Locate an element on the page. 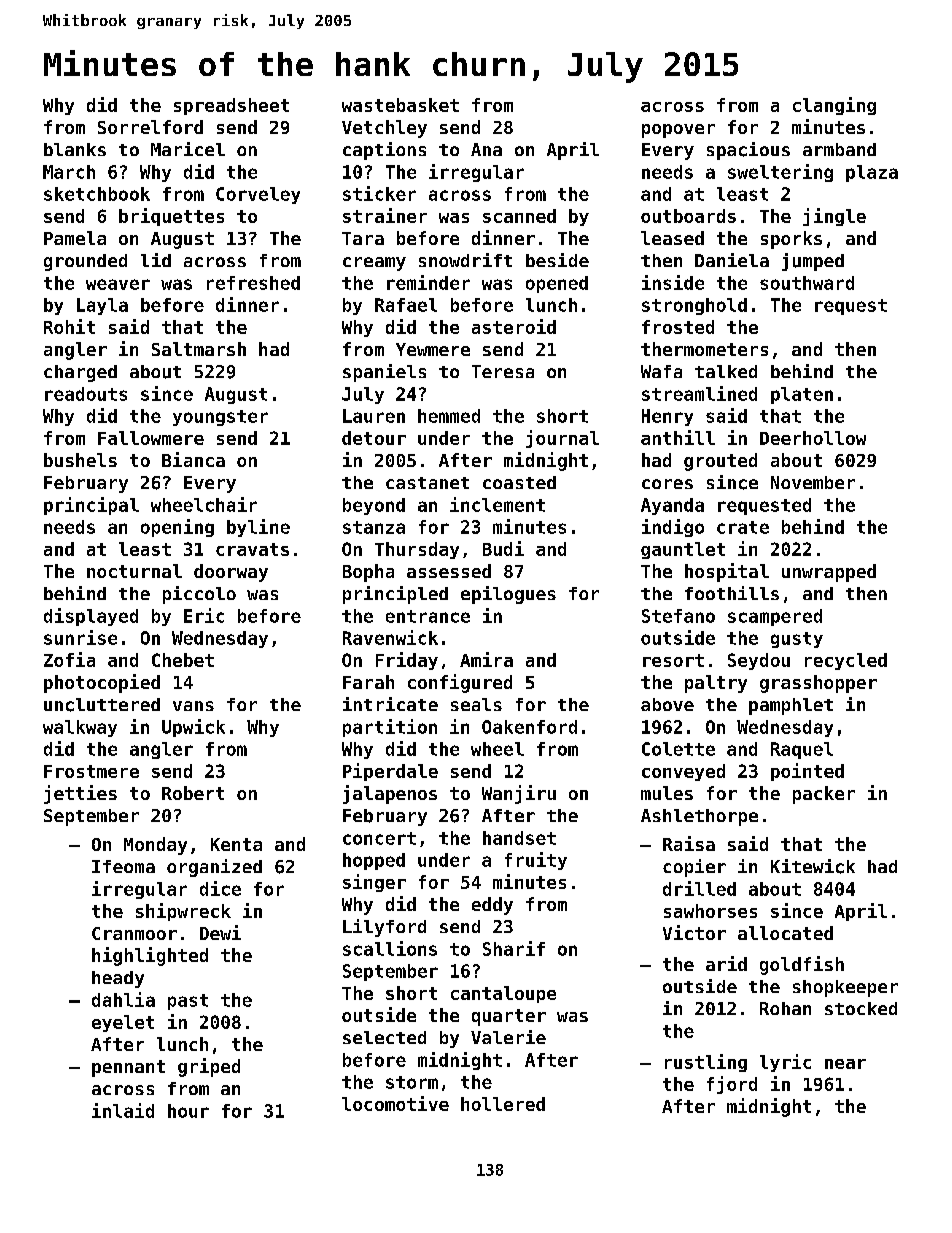 The width and height of the image is (952, 1233). hour is located at coordinates (188, 1111).
